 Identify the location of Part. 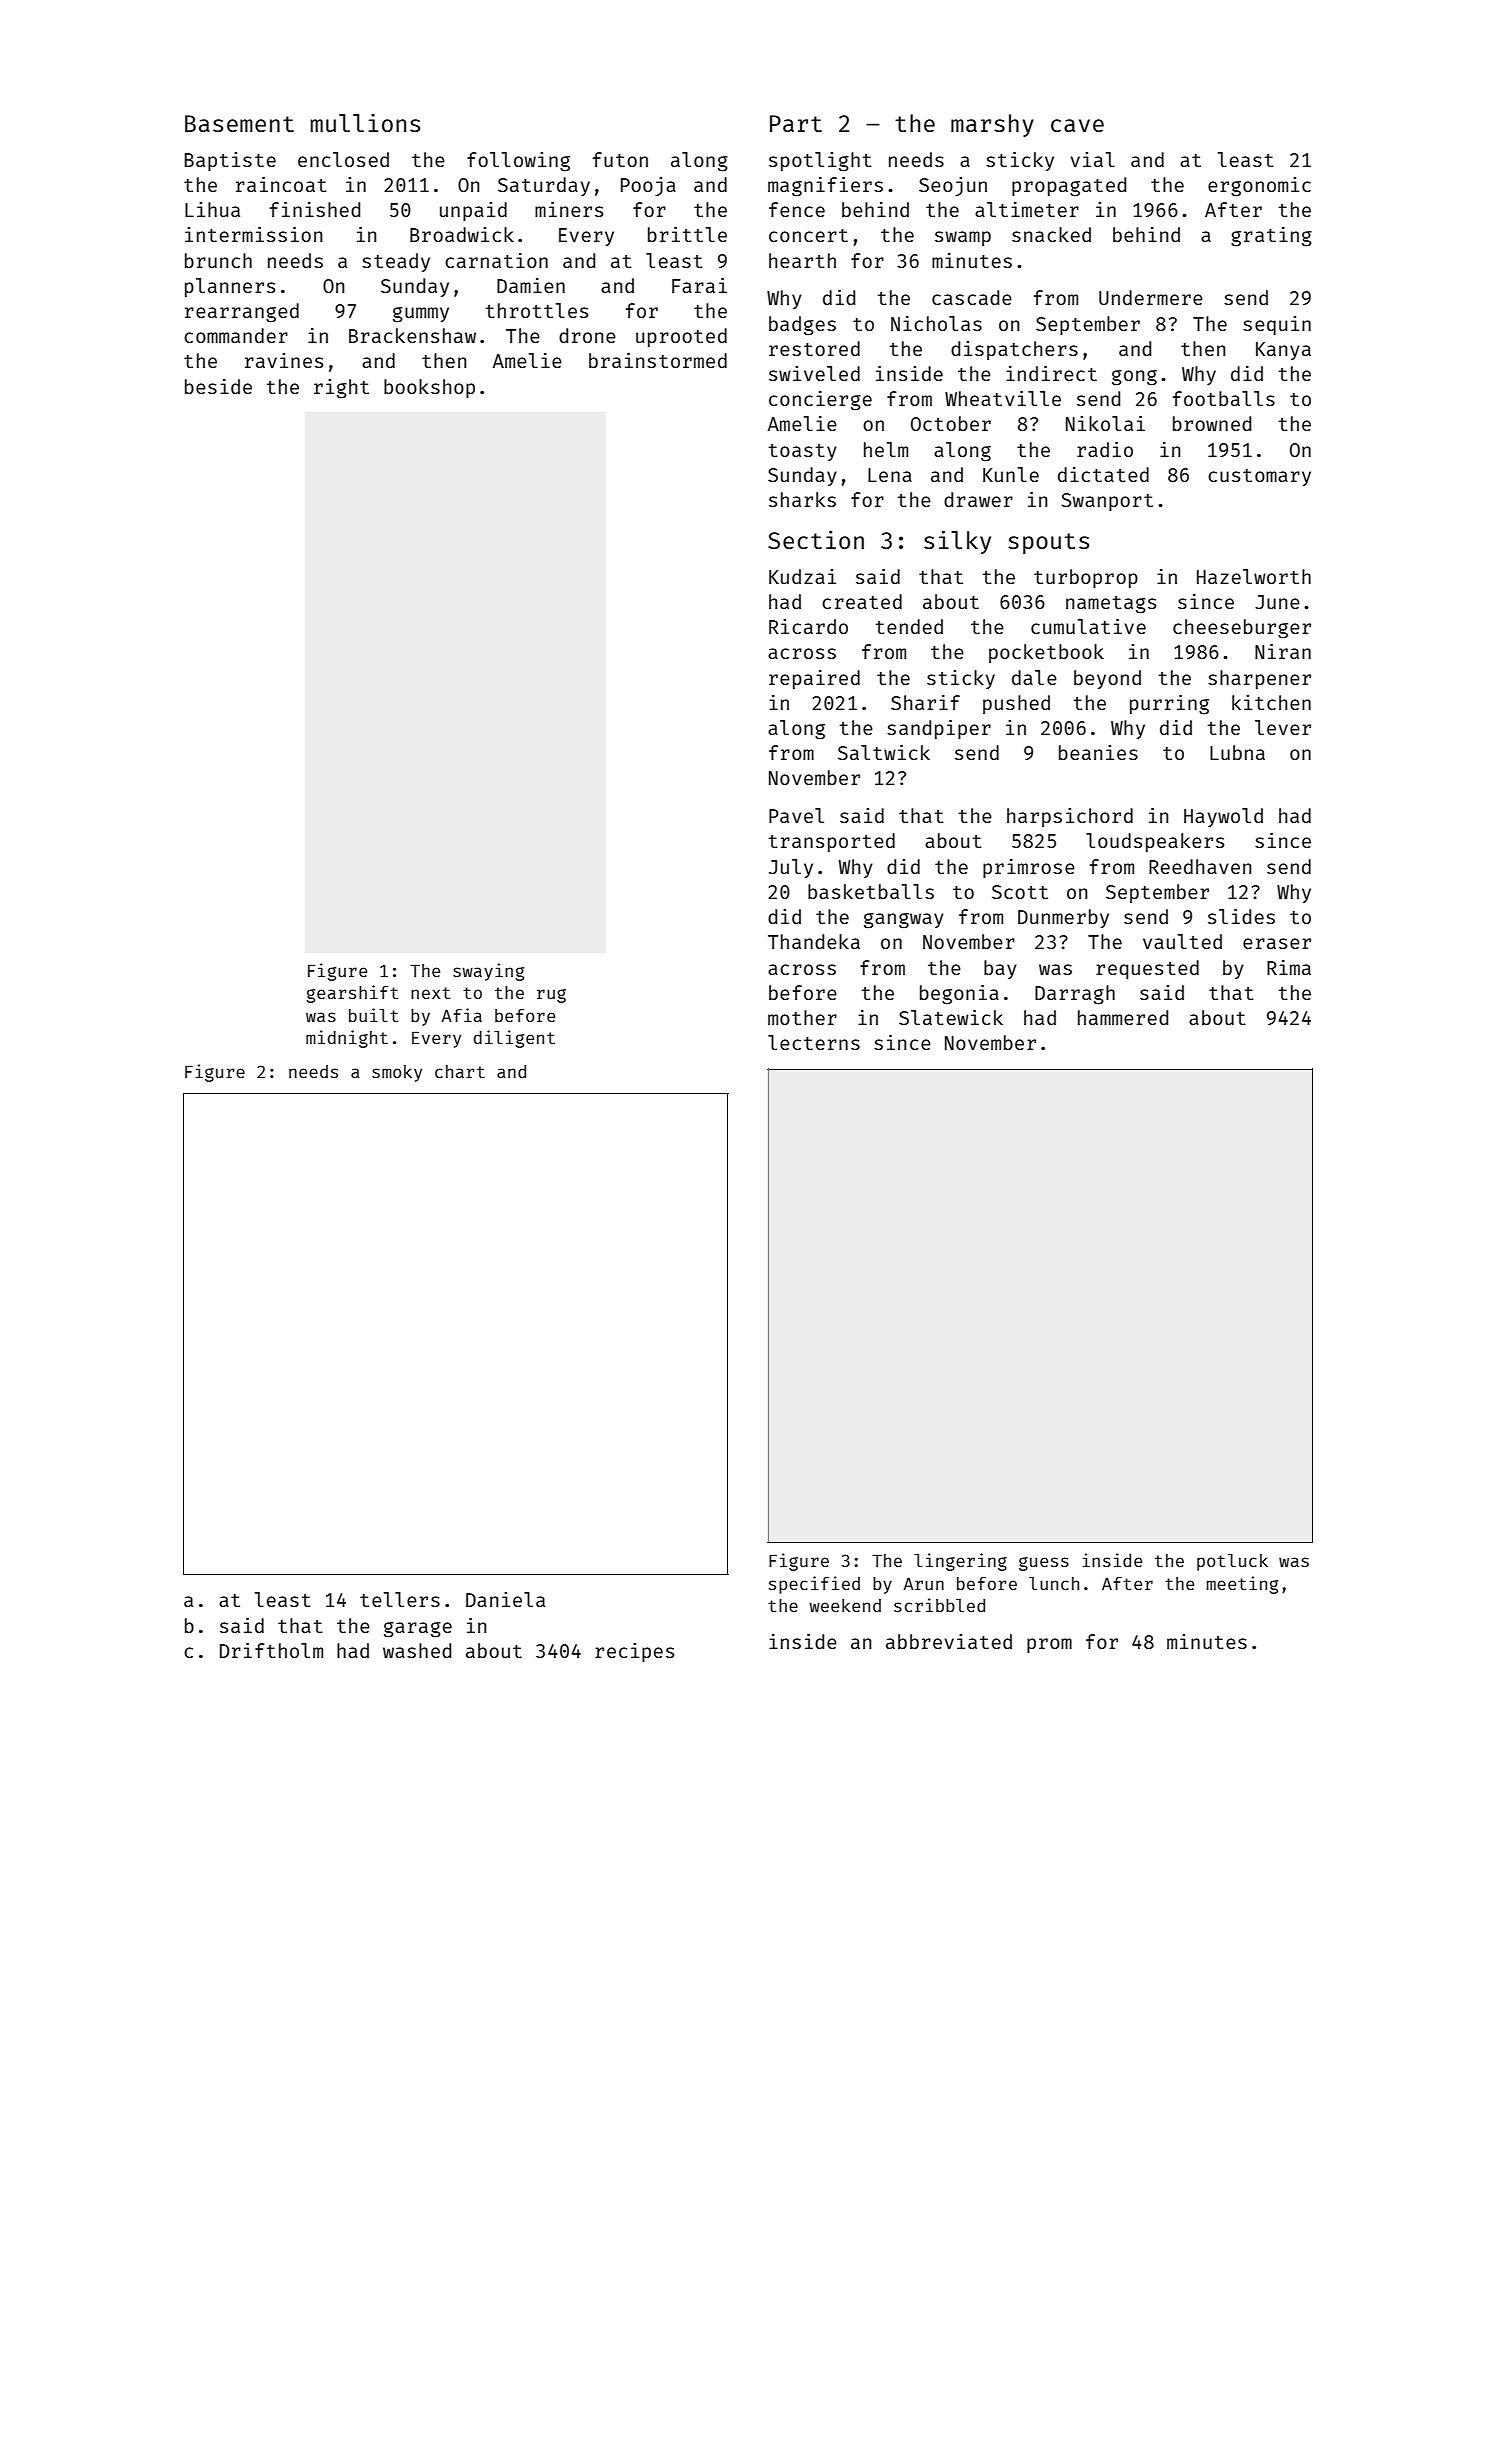
(796, 123).
